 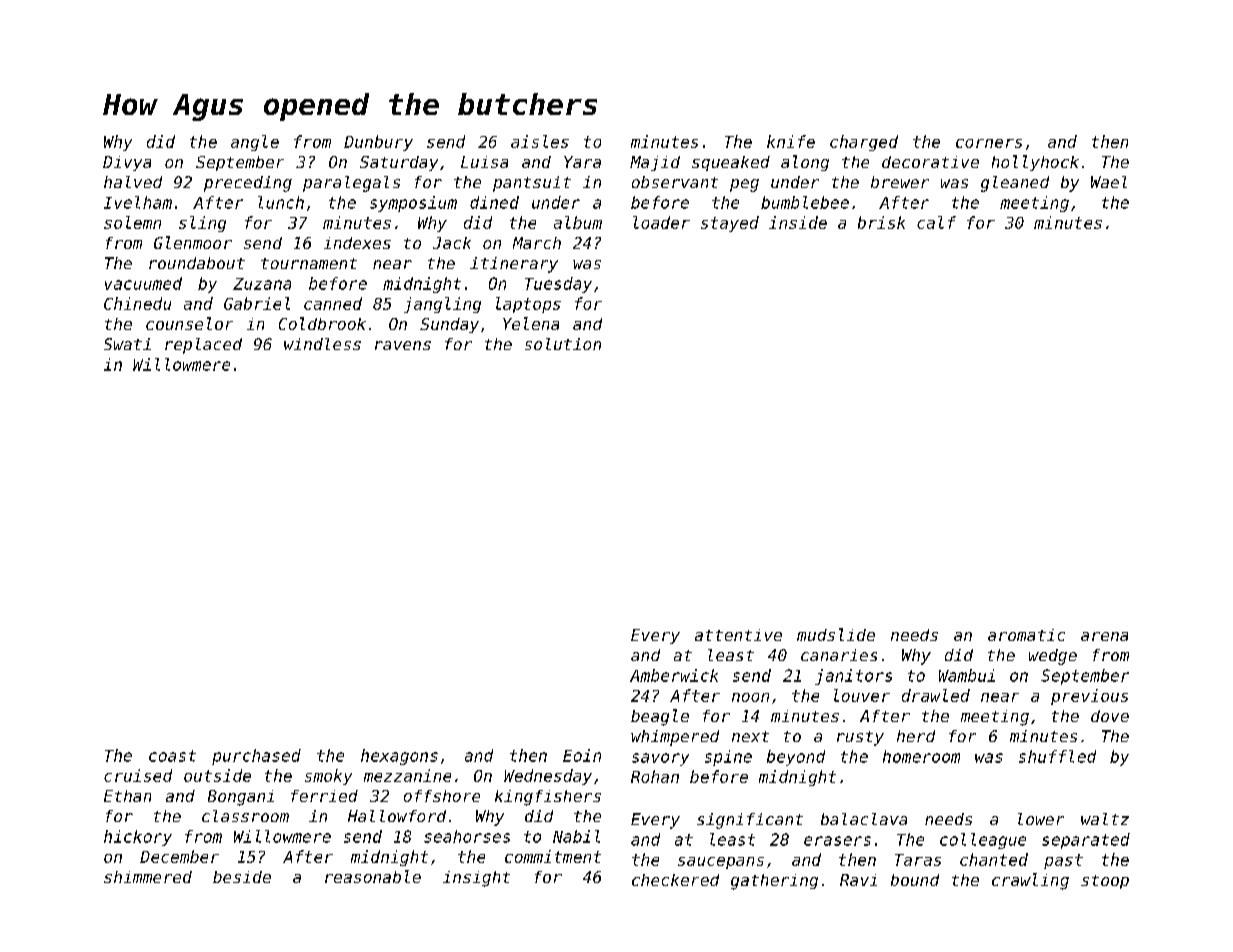 I want to click on Swati, so click(x=127, y=344).
